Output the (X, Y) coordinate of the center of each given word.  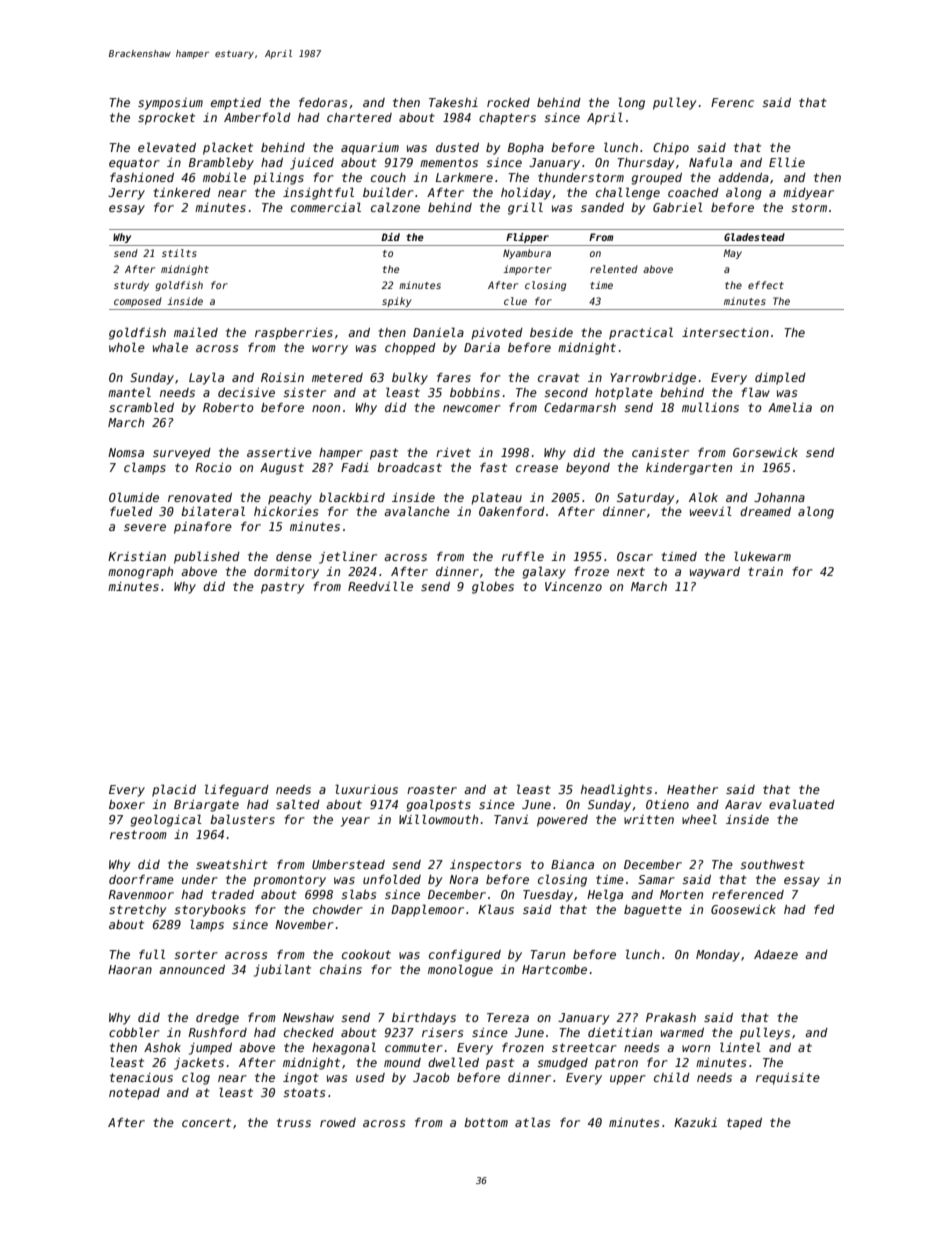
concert (206, 1122)
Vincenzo (573, 586)
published (207, 557)
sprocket (166, 119)
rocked (508, 102)
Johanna (779, 497)
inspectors (485, 866)
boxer (127, 804)
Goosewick (743, 909)
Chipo (671, 149)
